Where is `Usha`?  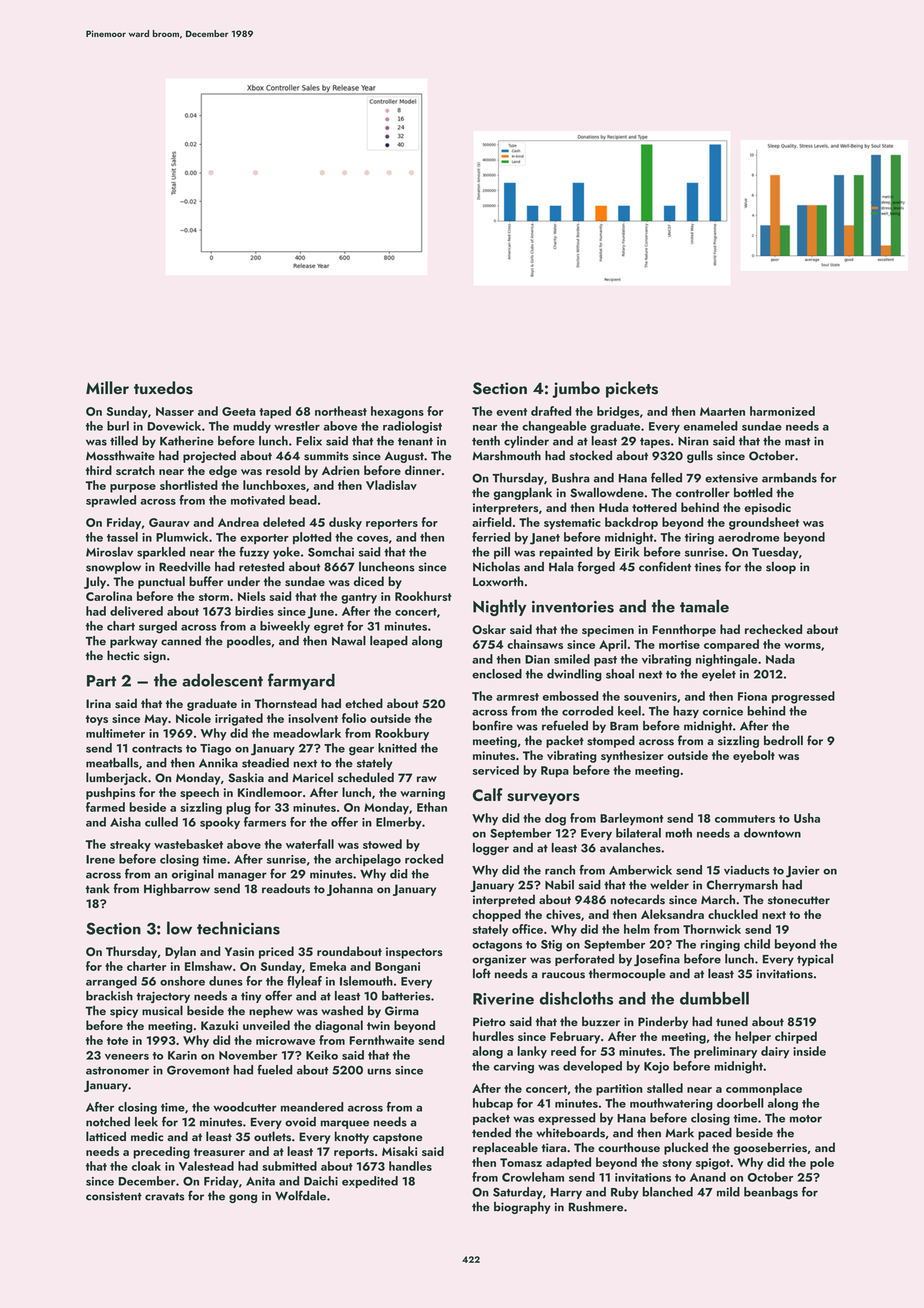 Usha is located at coordinates (807, 818).
